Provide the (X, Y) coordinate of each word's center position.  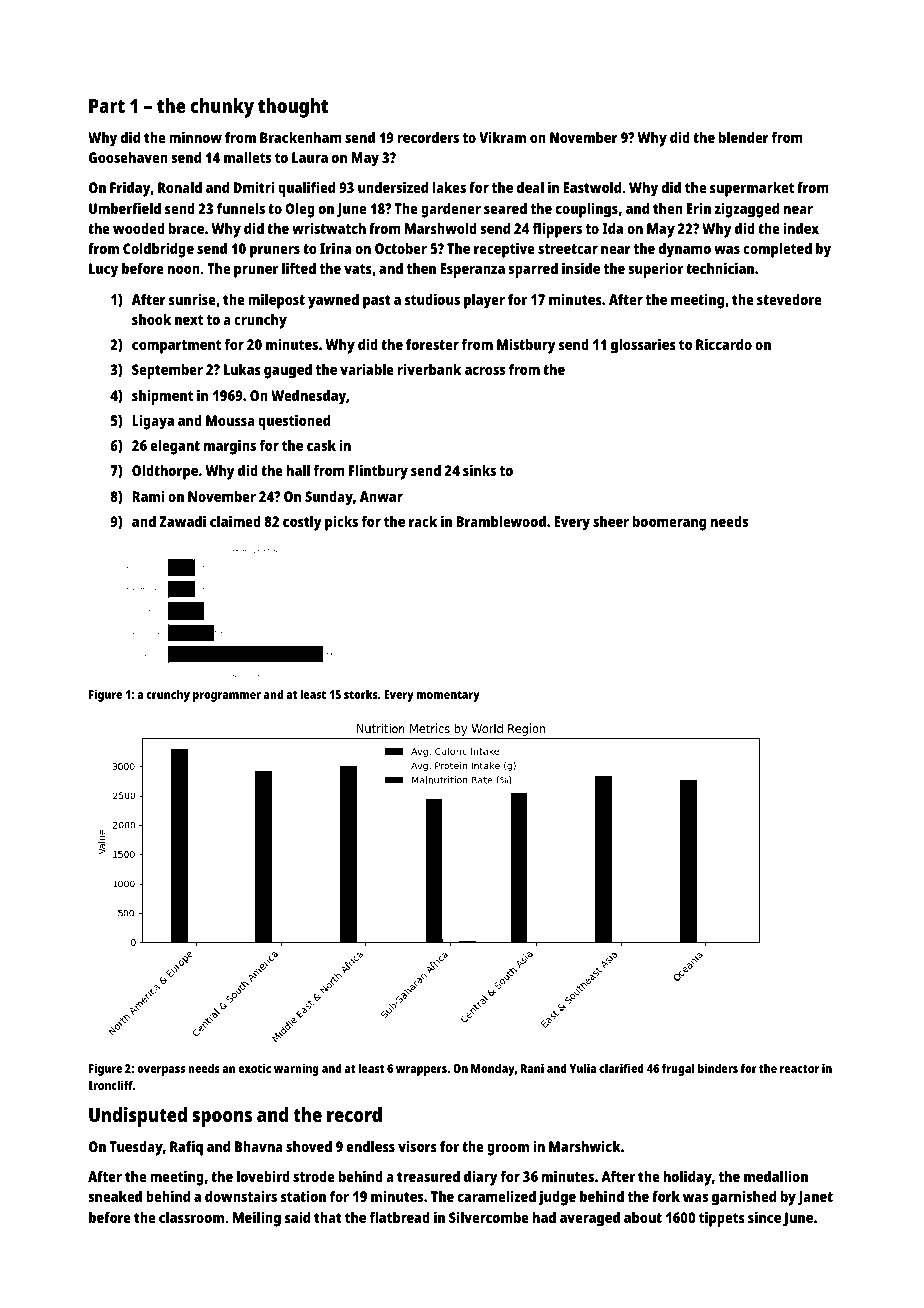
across (485, 370)
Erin (699, 208)
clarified (621, 1068)
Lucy (103, 270)
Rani (532, 1068)
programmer (227, 697)
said (297, 1217)
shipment (162, 397)
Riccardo (724, 344)
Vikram (502, 137)
